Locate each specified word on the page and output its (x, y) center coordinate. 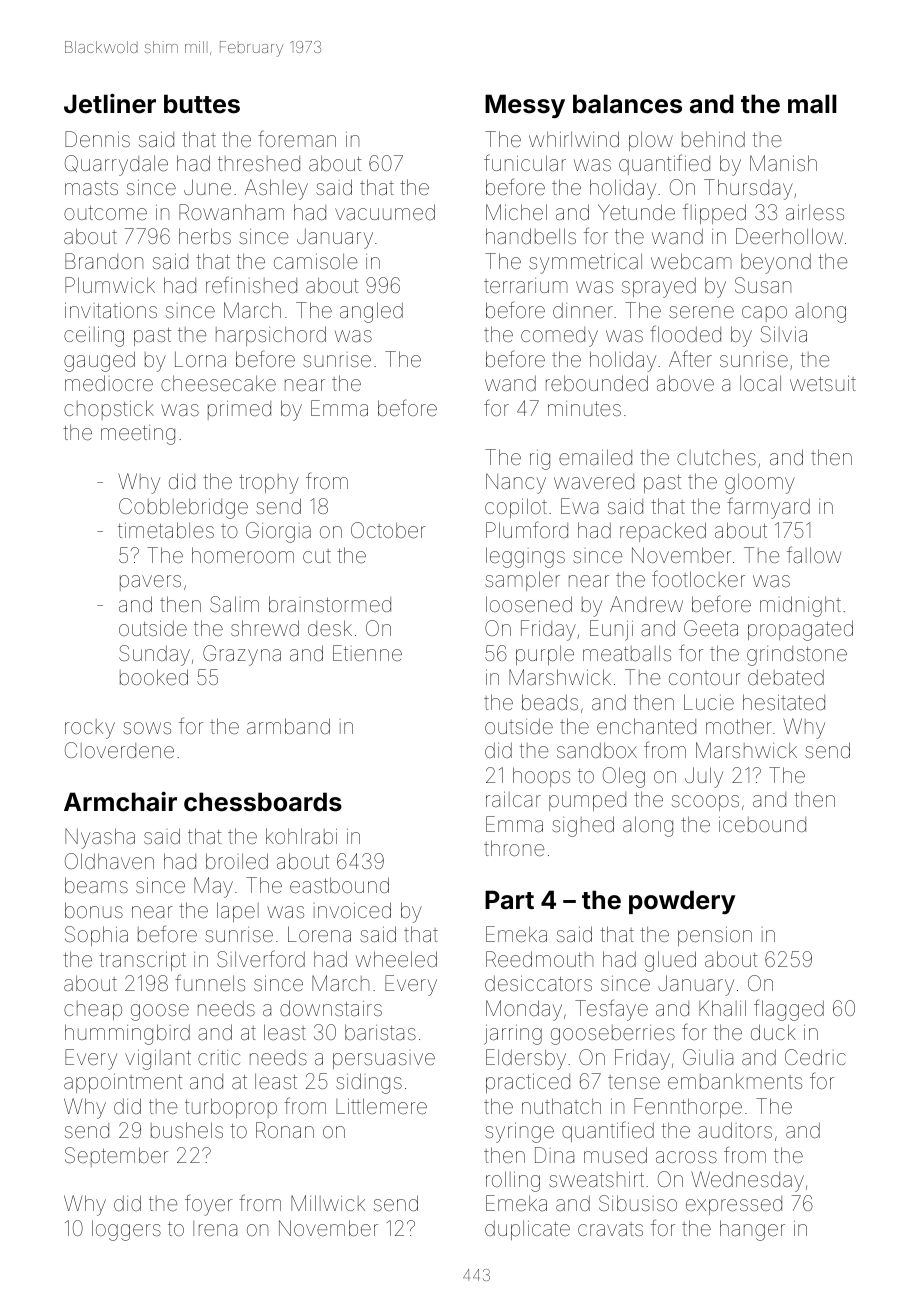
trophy (269, 484)
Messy (525, 106)
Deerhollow (789, 236)
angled (371, 312)
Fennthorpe (688, 1108)
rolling (513, 1181)
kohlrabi (301, 836)
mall (812, 103)
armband (288, 726)
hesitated (784, 702)
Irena (215, 1228)
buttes (202, 104)
